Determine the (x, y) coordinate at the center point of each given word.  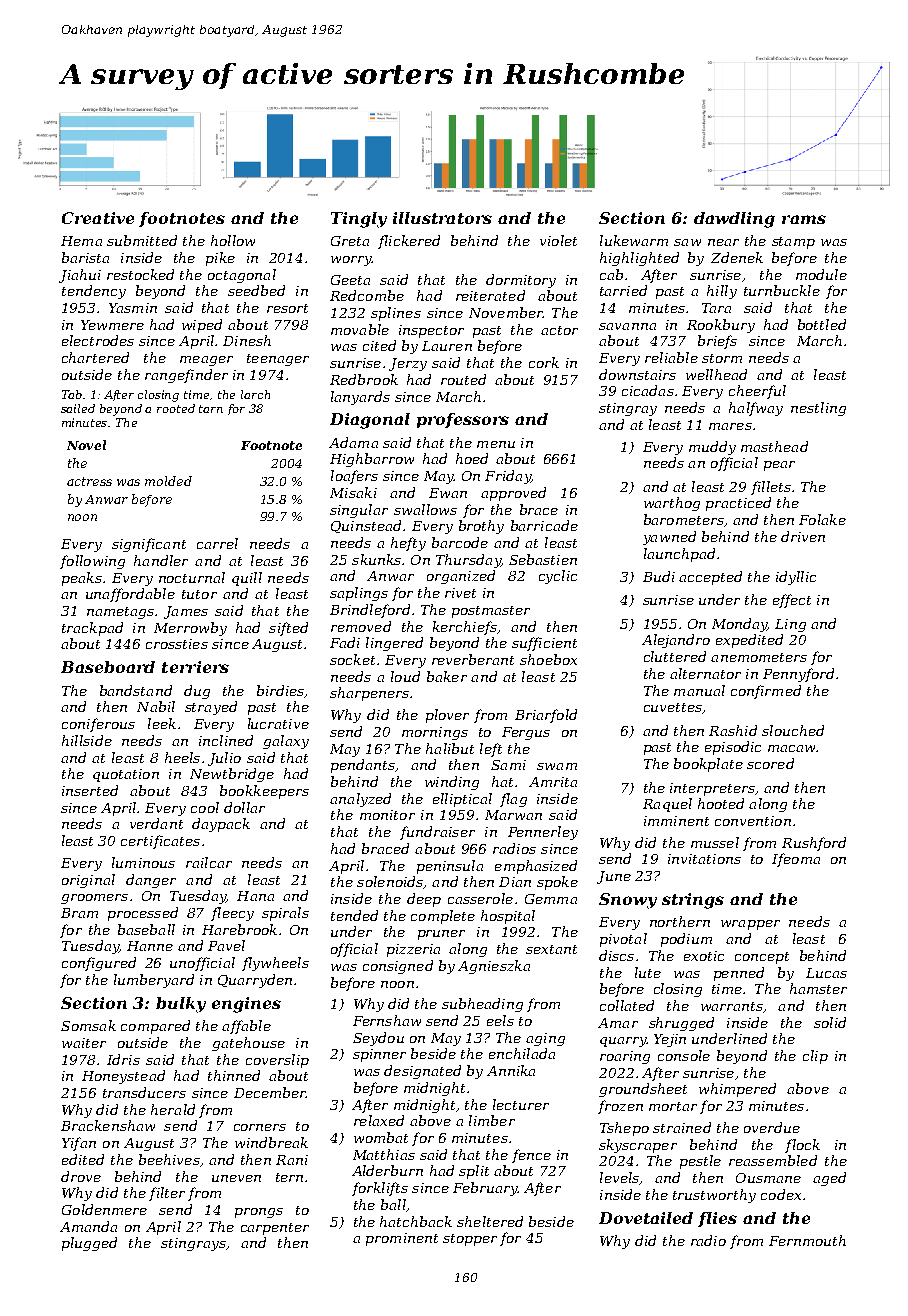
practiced (738, 504)
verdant (156, 823)
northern (680, 921)
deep (424, 900)
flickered (409, 242)
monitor (387, 815)
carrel (217, 543)
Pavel (226, 945)
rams (804, 219)
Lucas (826, 973)
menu (496, 444)
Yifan (79, 1144)
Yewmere (112, 325)
